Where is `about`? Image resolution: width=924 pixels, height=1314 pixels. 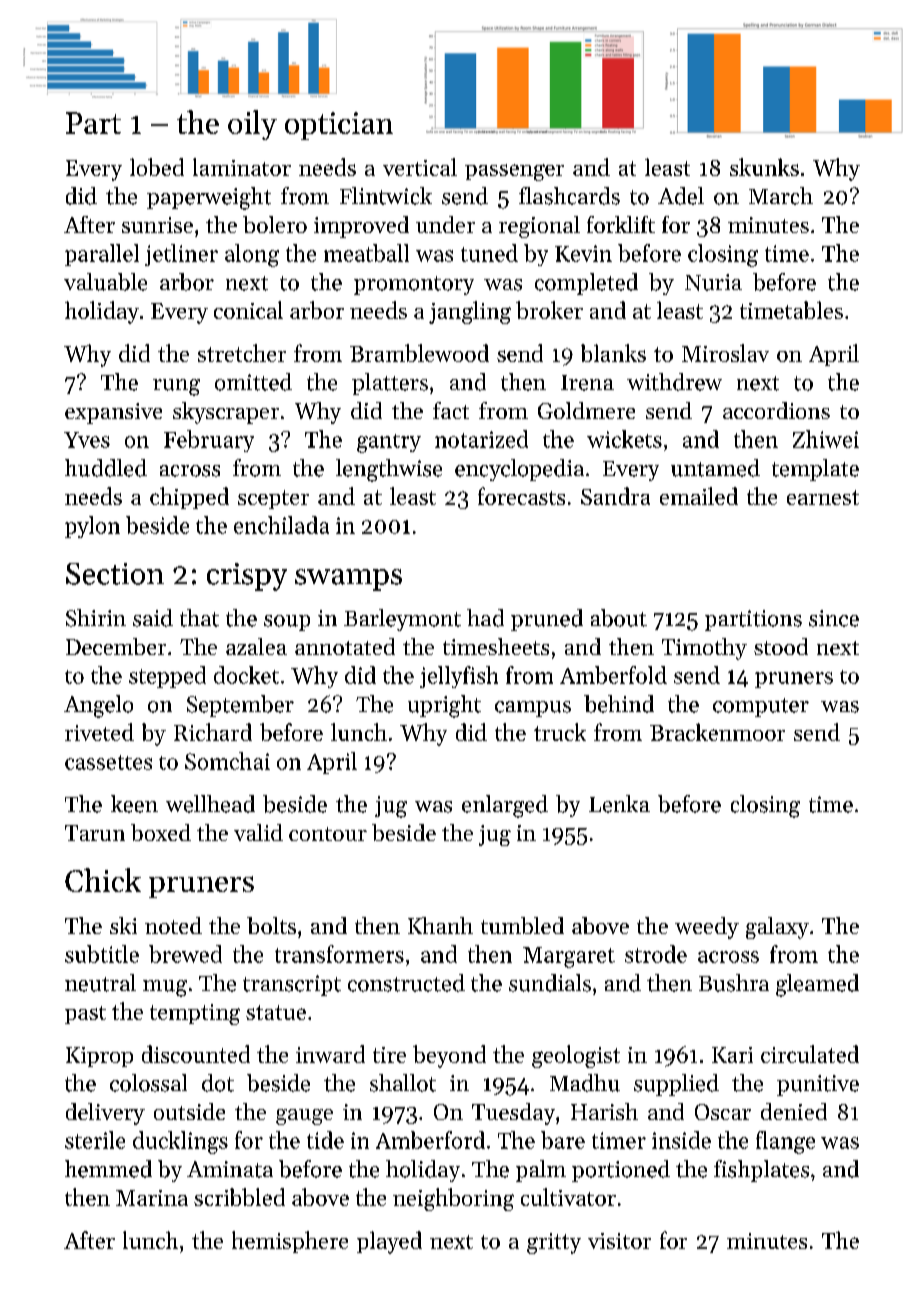 about is located at coordinates (619, 618).
